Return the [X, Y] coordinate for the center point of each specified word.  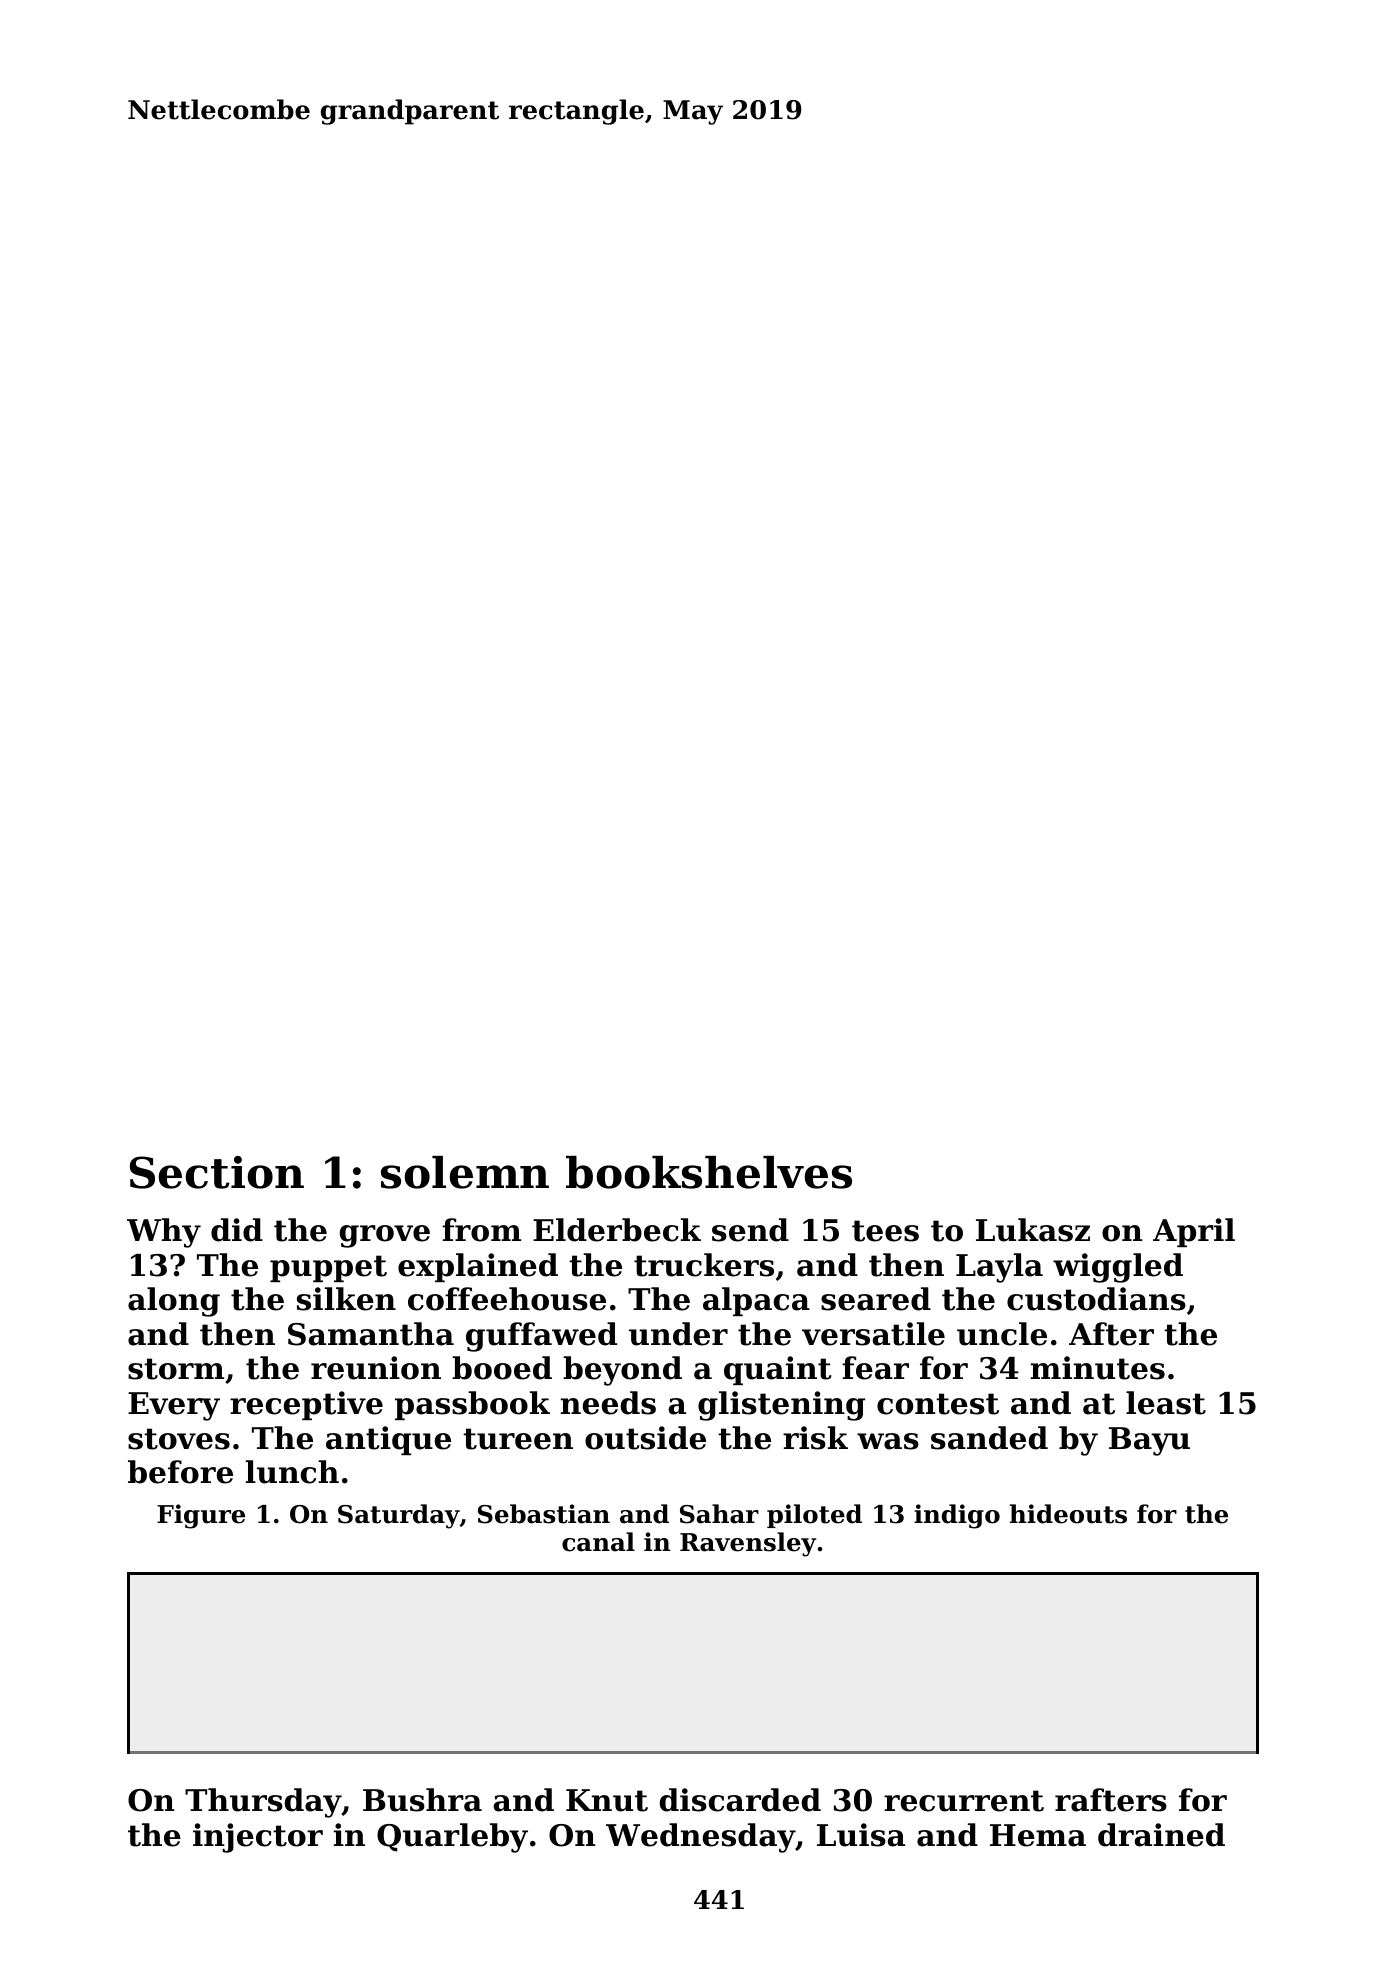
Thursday [263, 1803]
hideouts [1068, 1514]
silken [346, 1299]
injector [258, 1838]
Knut [607, 1800]
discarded [740, 1800]
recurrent [964, 1801]
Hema [1038, 1835]
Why [164, 1233]
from [481, 1230]
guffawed [541, 1337]
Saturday [399, 1516]
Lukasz [1033, 1230]
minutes [1098, 1368]
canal [598, 1542]
